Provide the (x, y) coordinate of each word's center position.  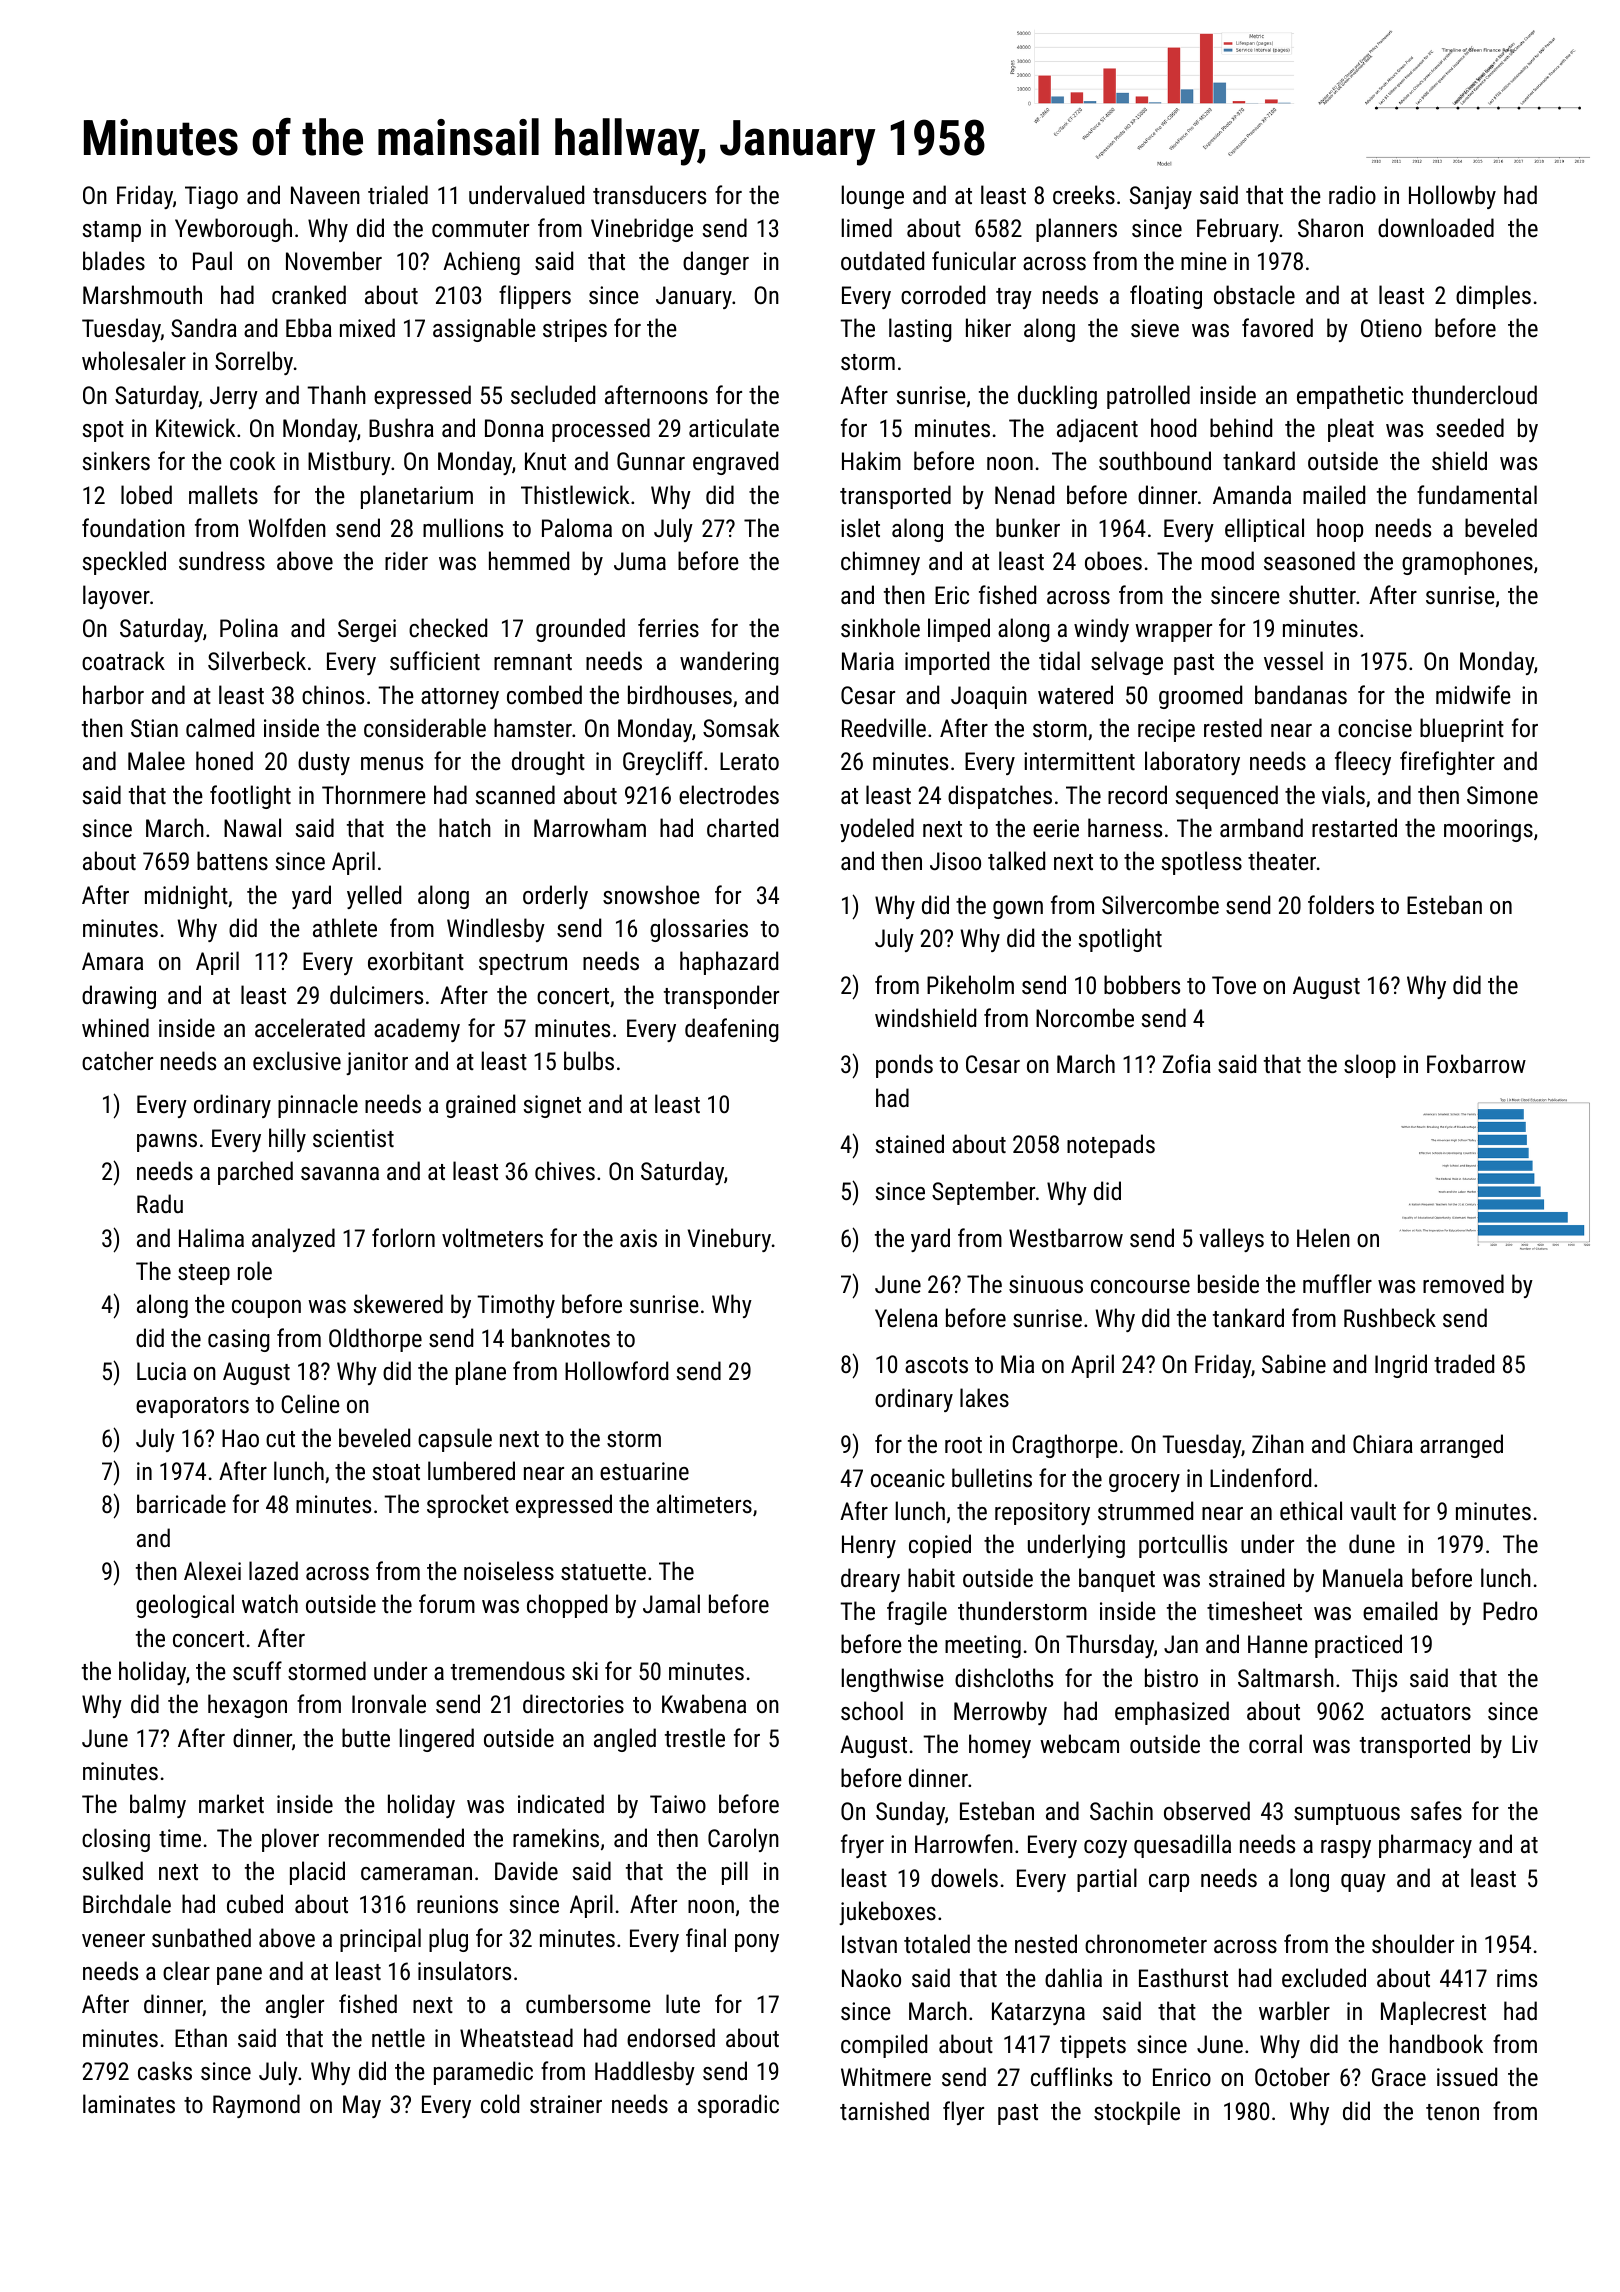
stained (910, 1143)
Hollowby (1452, 197)
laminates (129, 2103)
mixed (367, 327)
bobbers (1142, 984)
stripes (575, 330)
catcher (117, 1060)
